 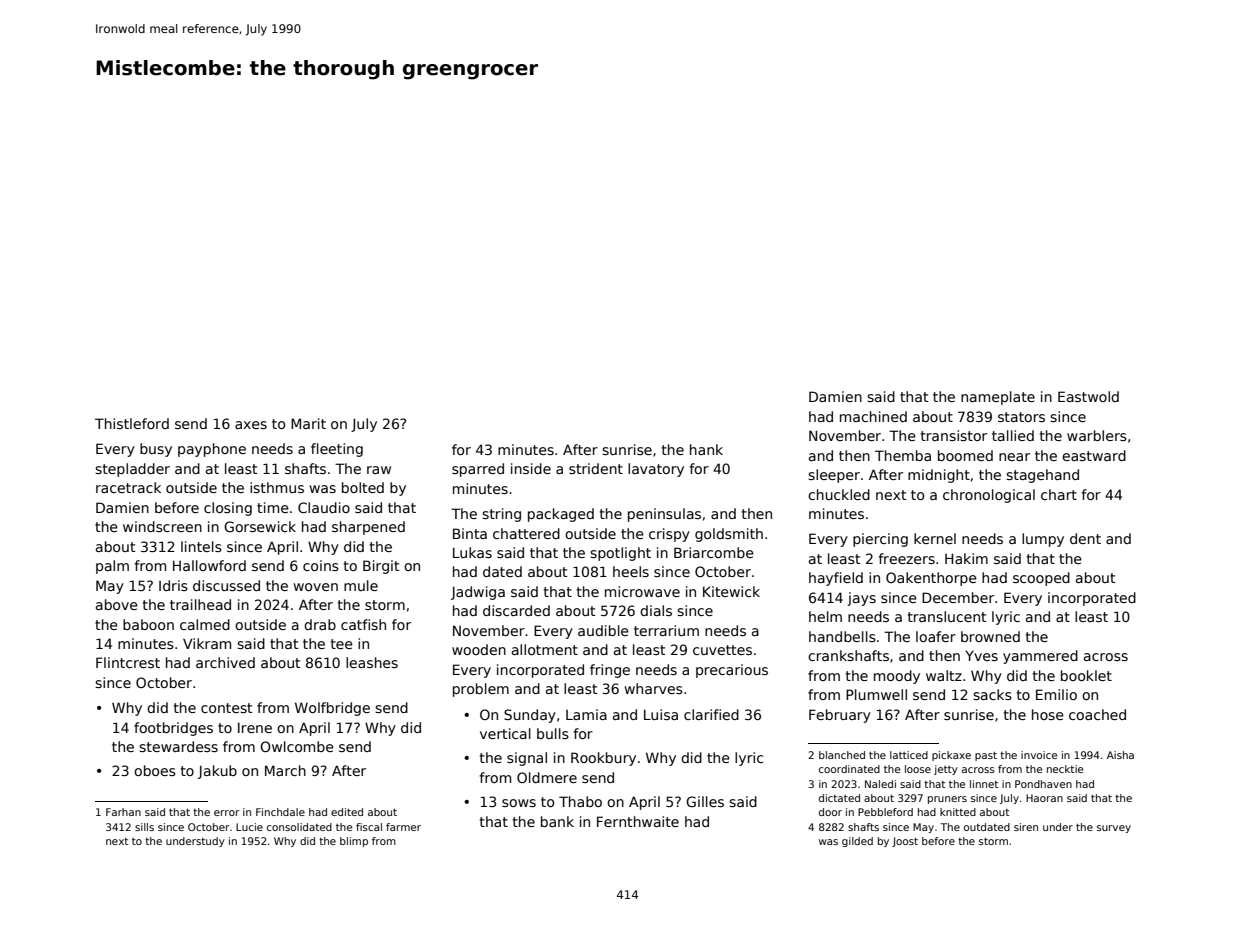 What do you see at coordinates (1094, 455) in the screenshot?
I see `eastward` at bounding box center [1094, 455].
